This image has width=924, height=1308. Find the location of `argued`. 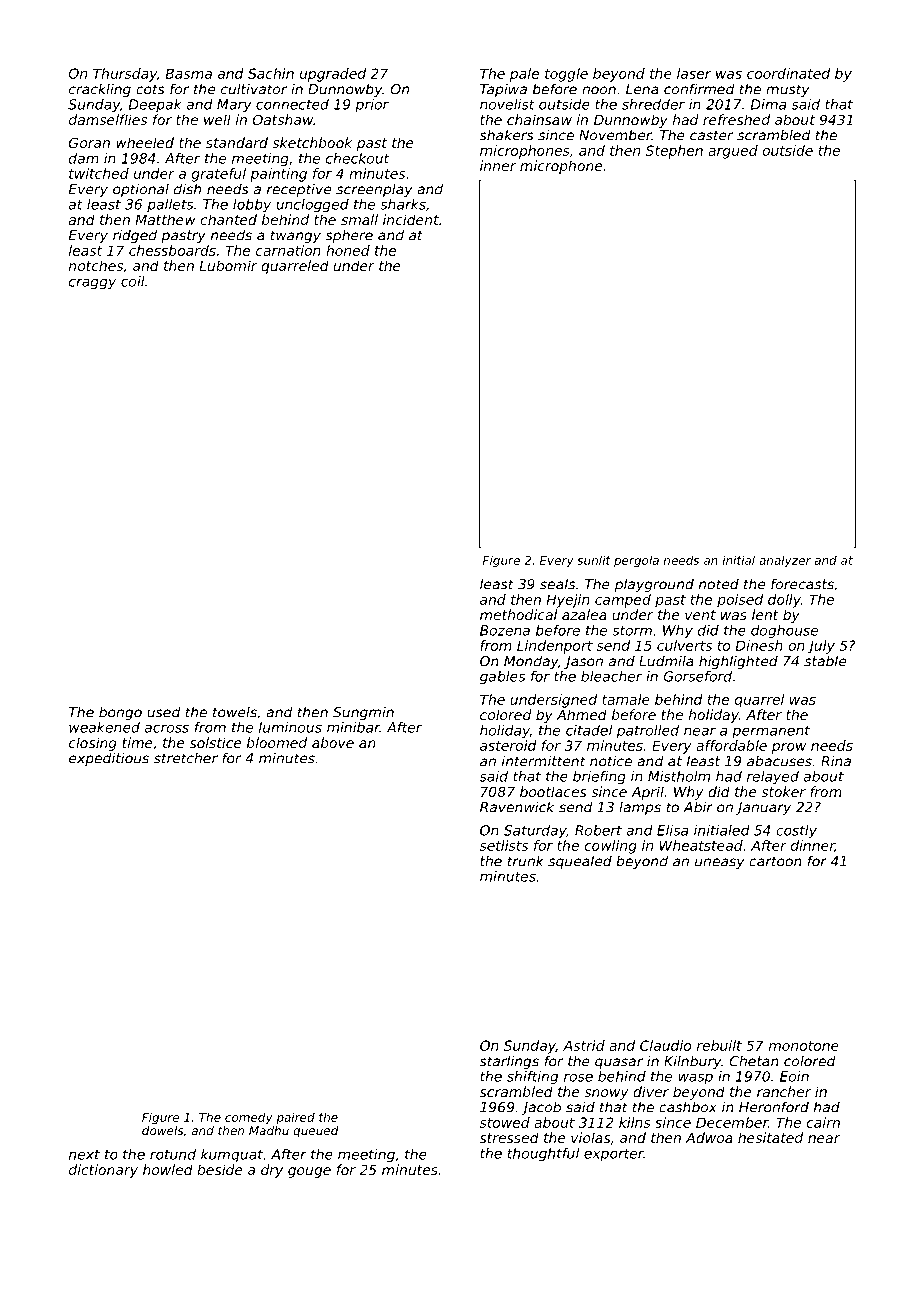

argued is located at coordinates (733, 152).
